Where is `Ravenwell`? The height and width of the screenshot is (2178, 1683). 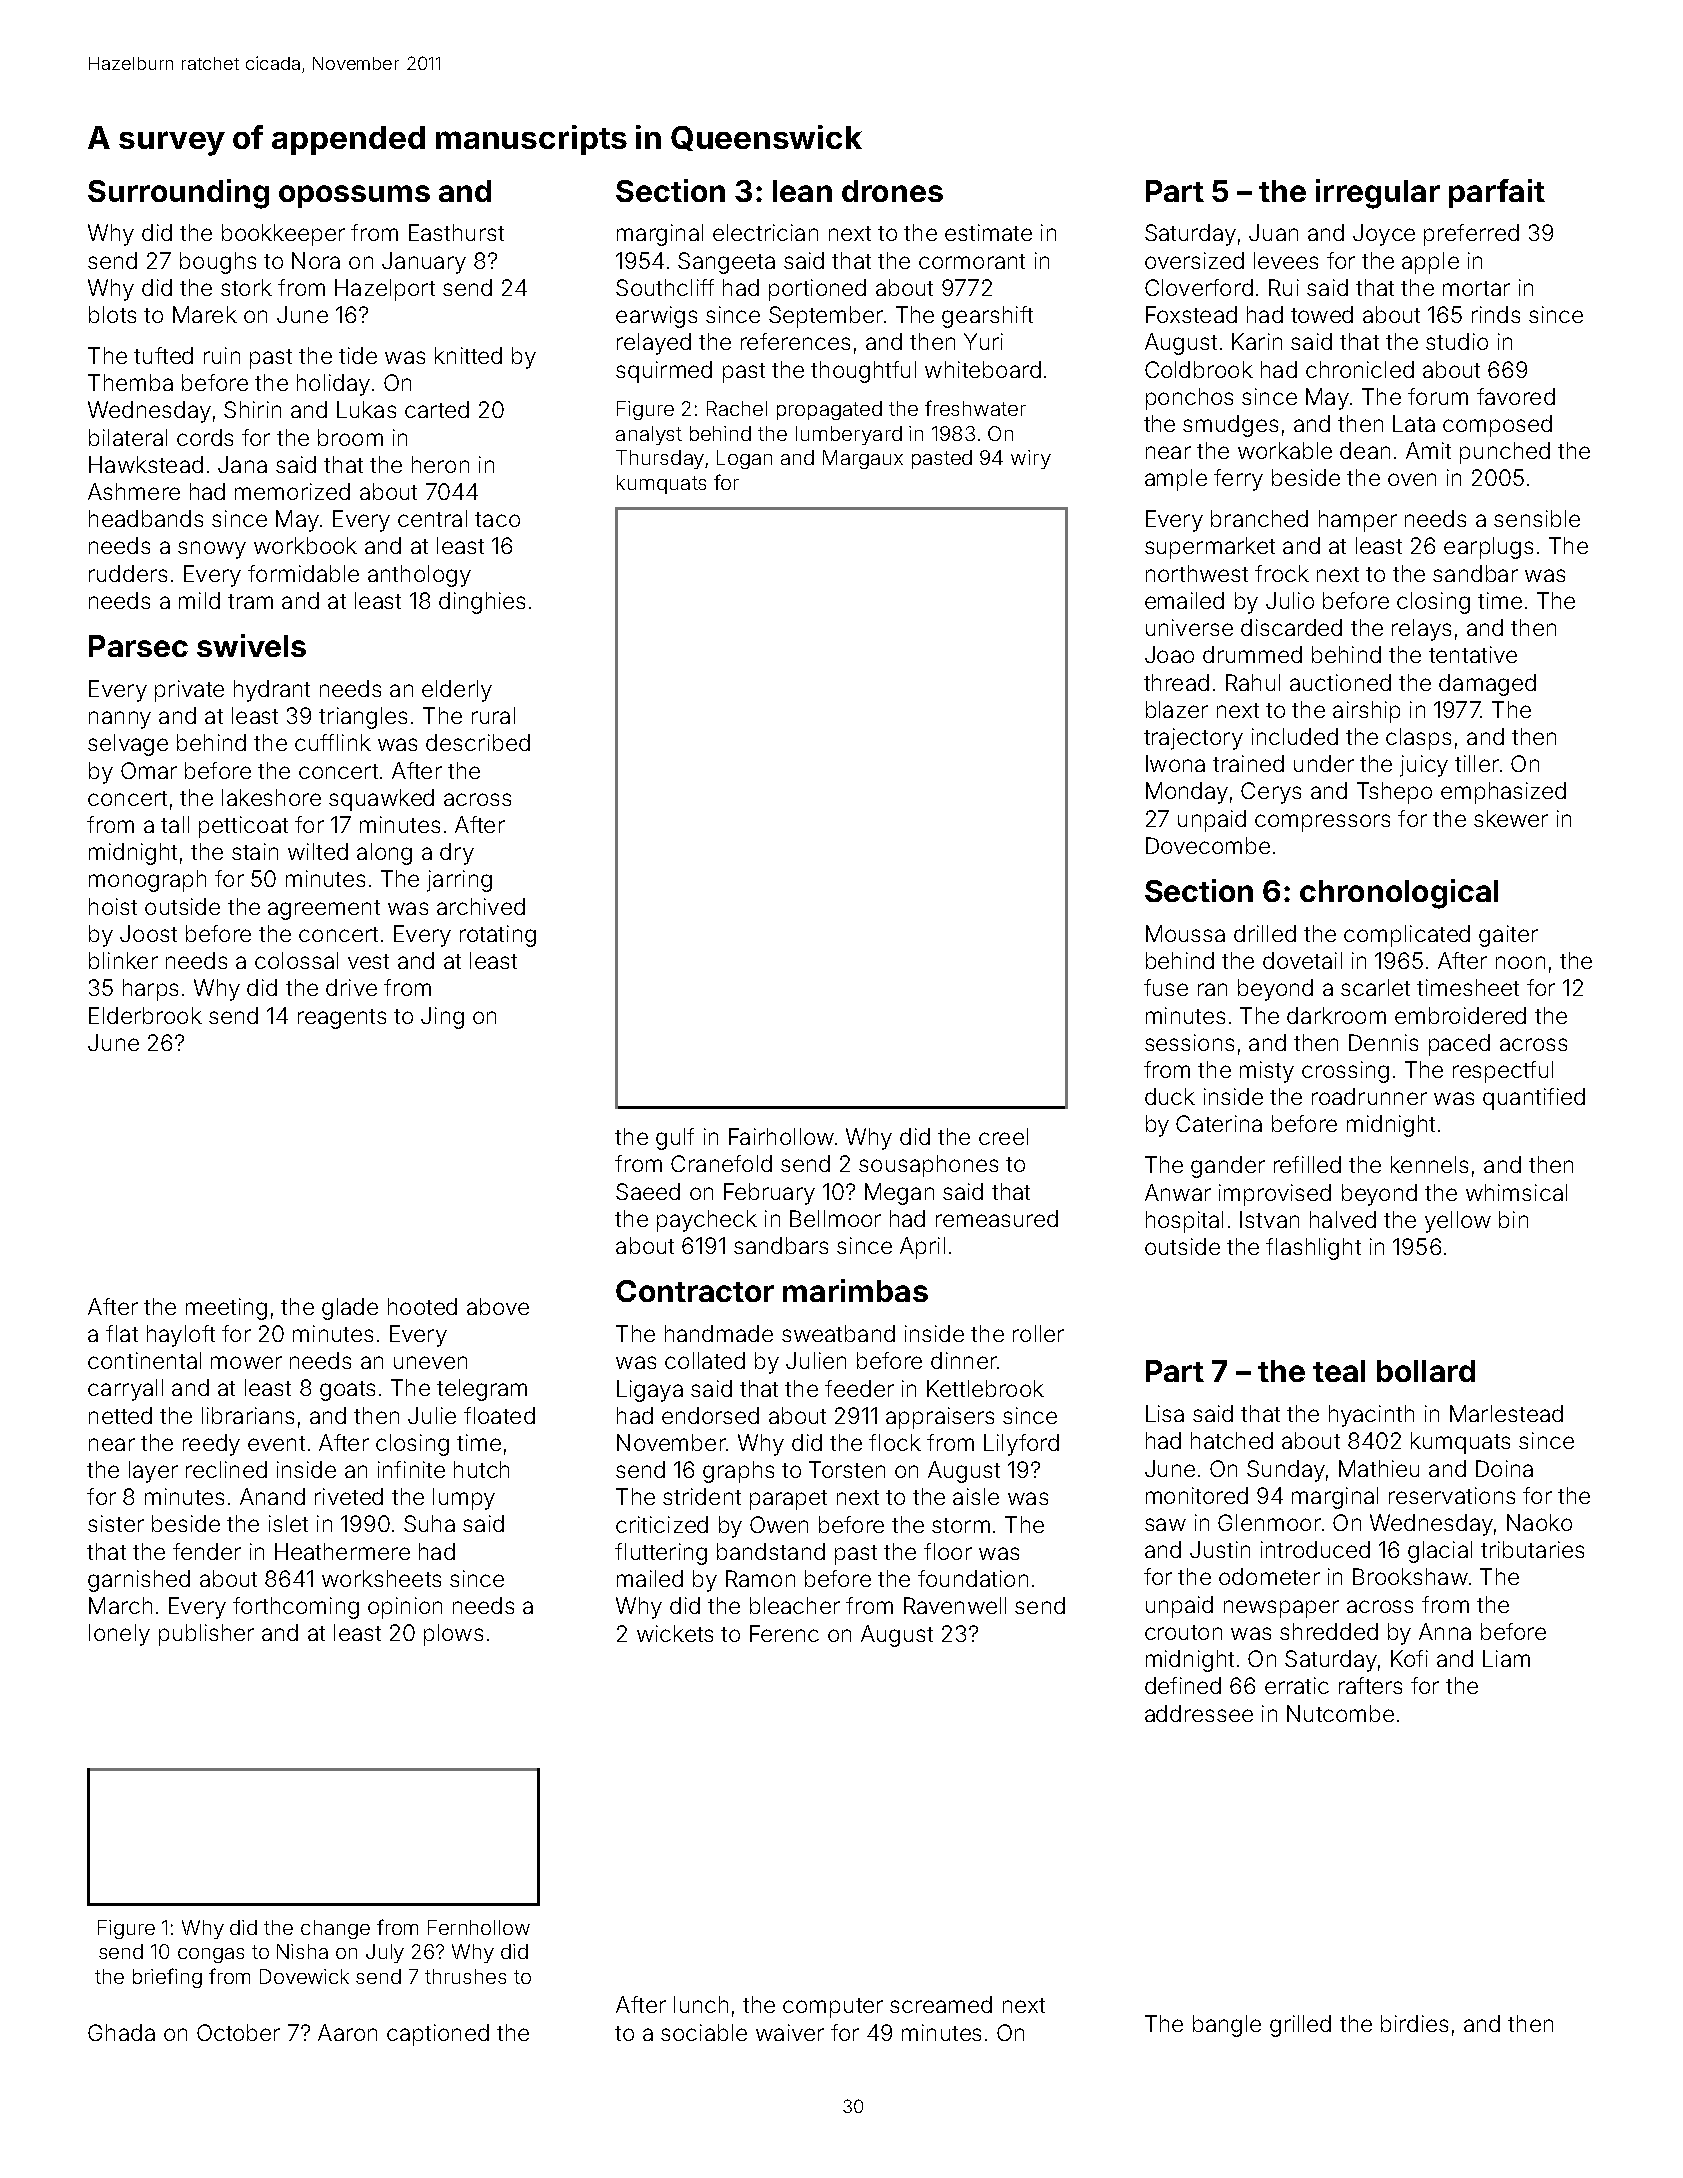
Ravenwell is located at coordinates (955, 1605).
